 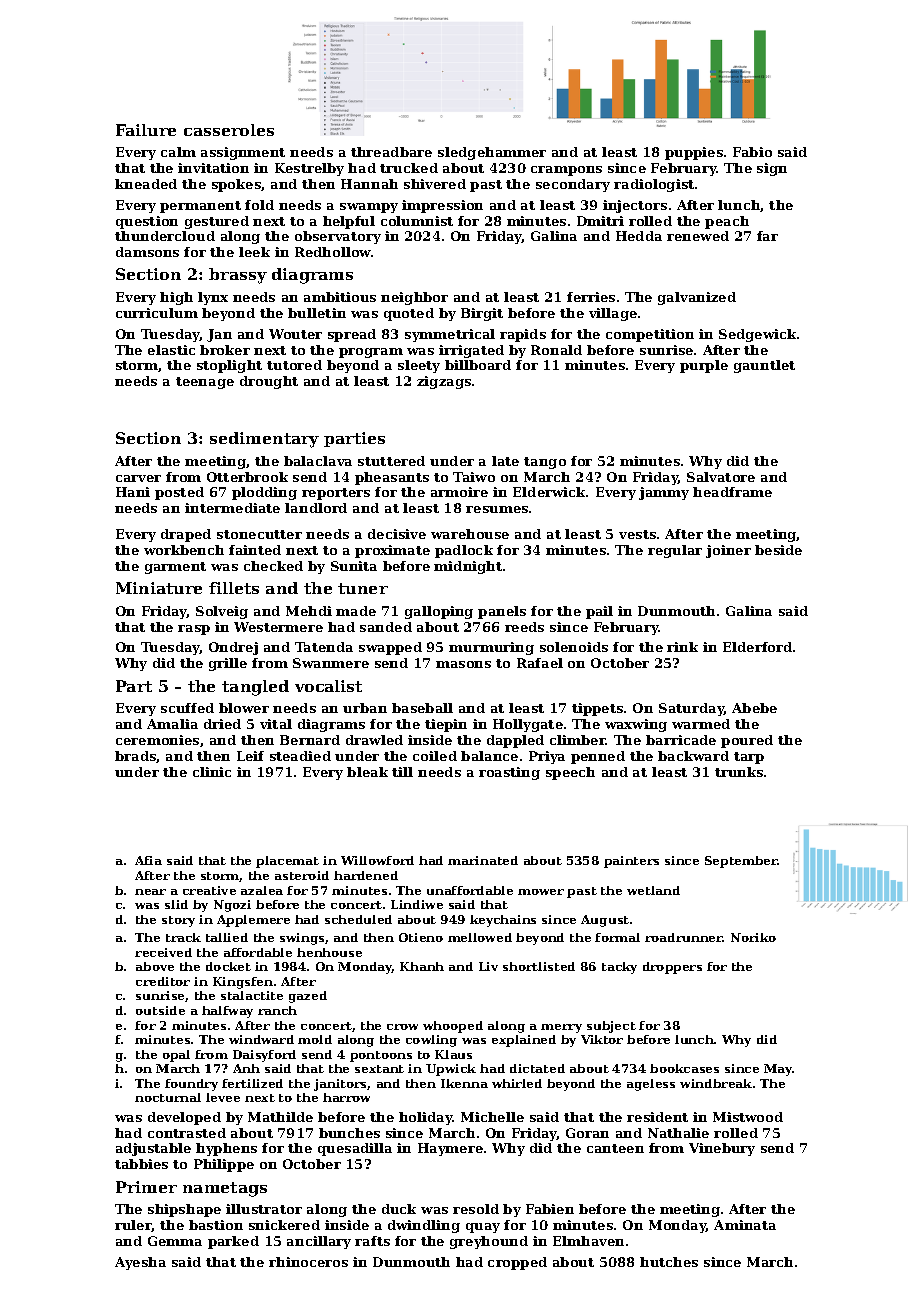 What do you see at coordinates (310, 740) in the screenshot?
I see `Bernard` at bounding box center [310, 740].
